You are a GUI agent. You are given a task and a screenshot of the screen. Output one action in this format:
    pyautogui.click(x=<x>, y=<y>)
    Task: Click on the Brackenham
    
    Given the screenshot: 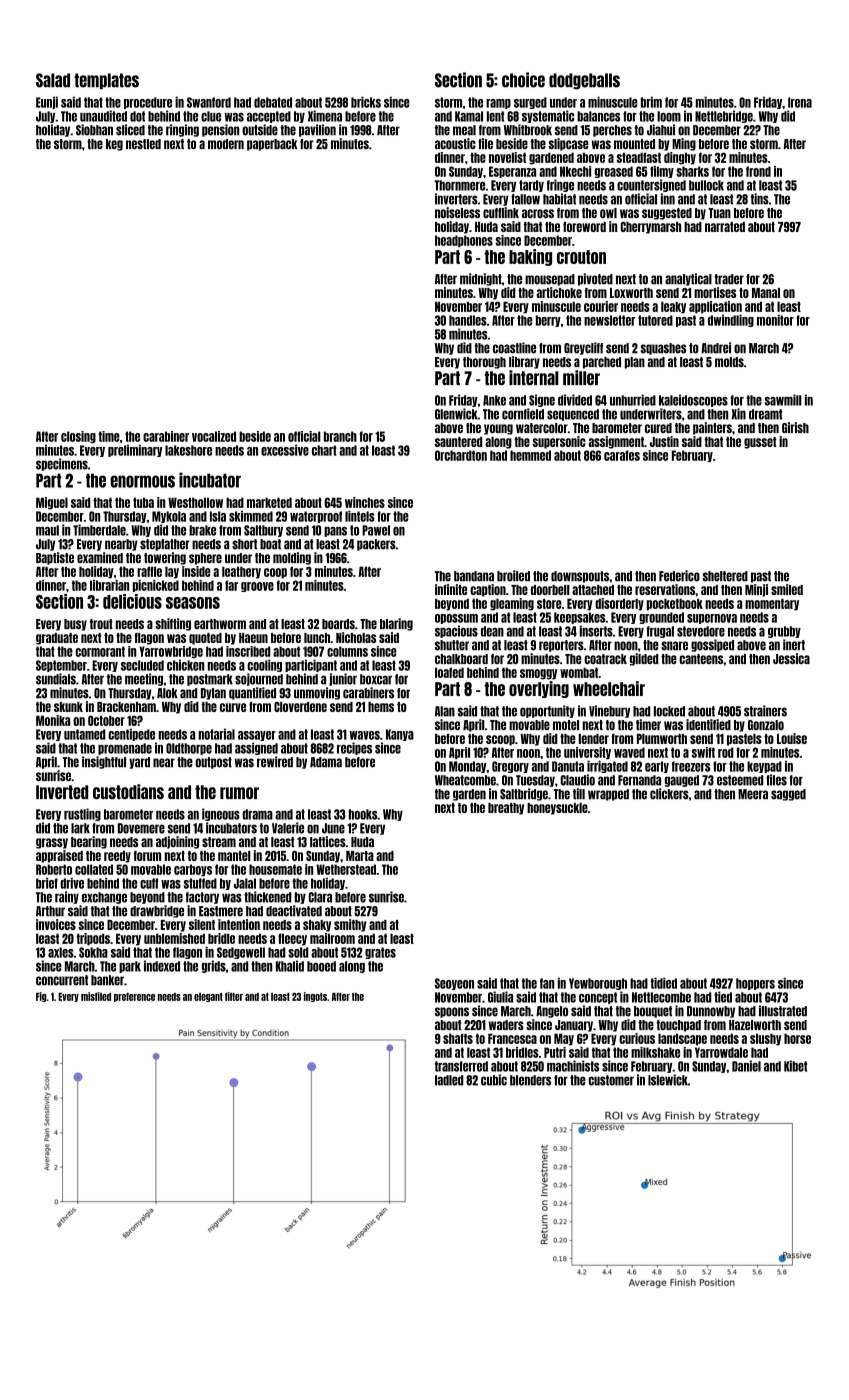 What is the action you would take?
    pyautogui.click(x=126, y=707)
